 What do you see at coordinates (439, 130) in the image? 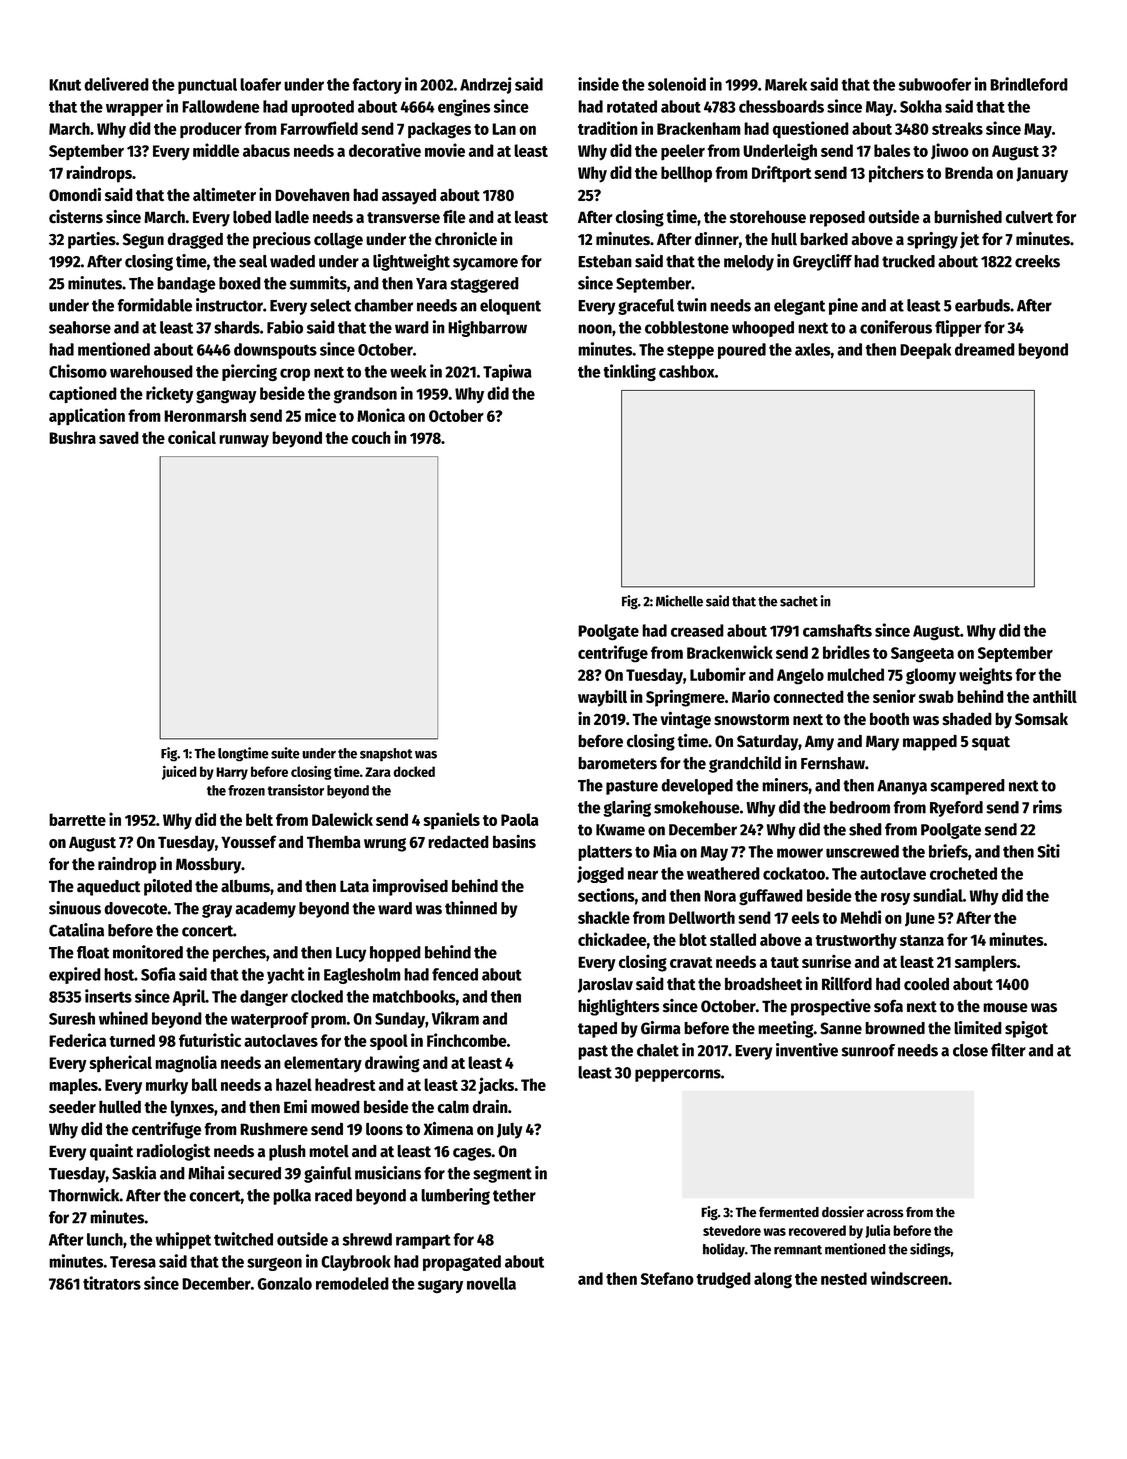
I see `packages` at bounding box center [439, 130].
